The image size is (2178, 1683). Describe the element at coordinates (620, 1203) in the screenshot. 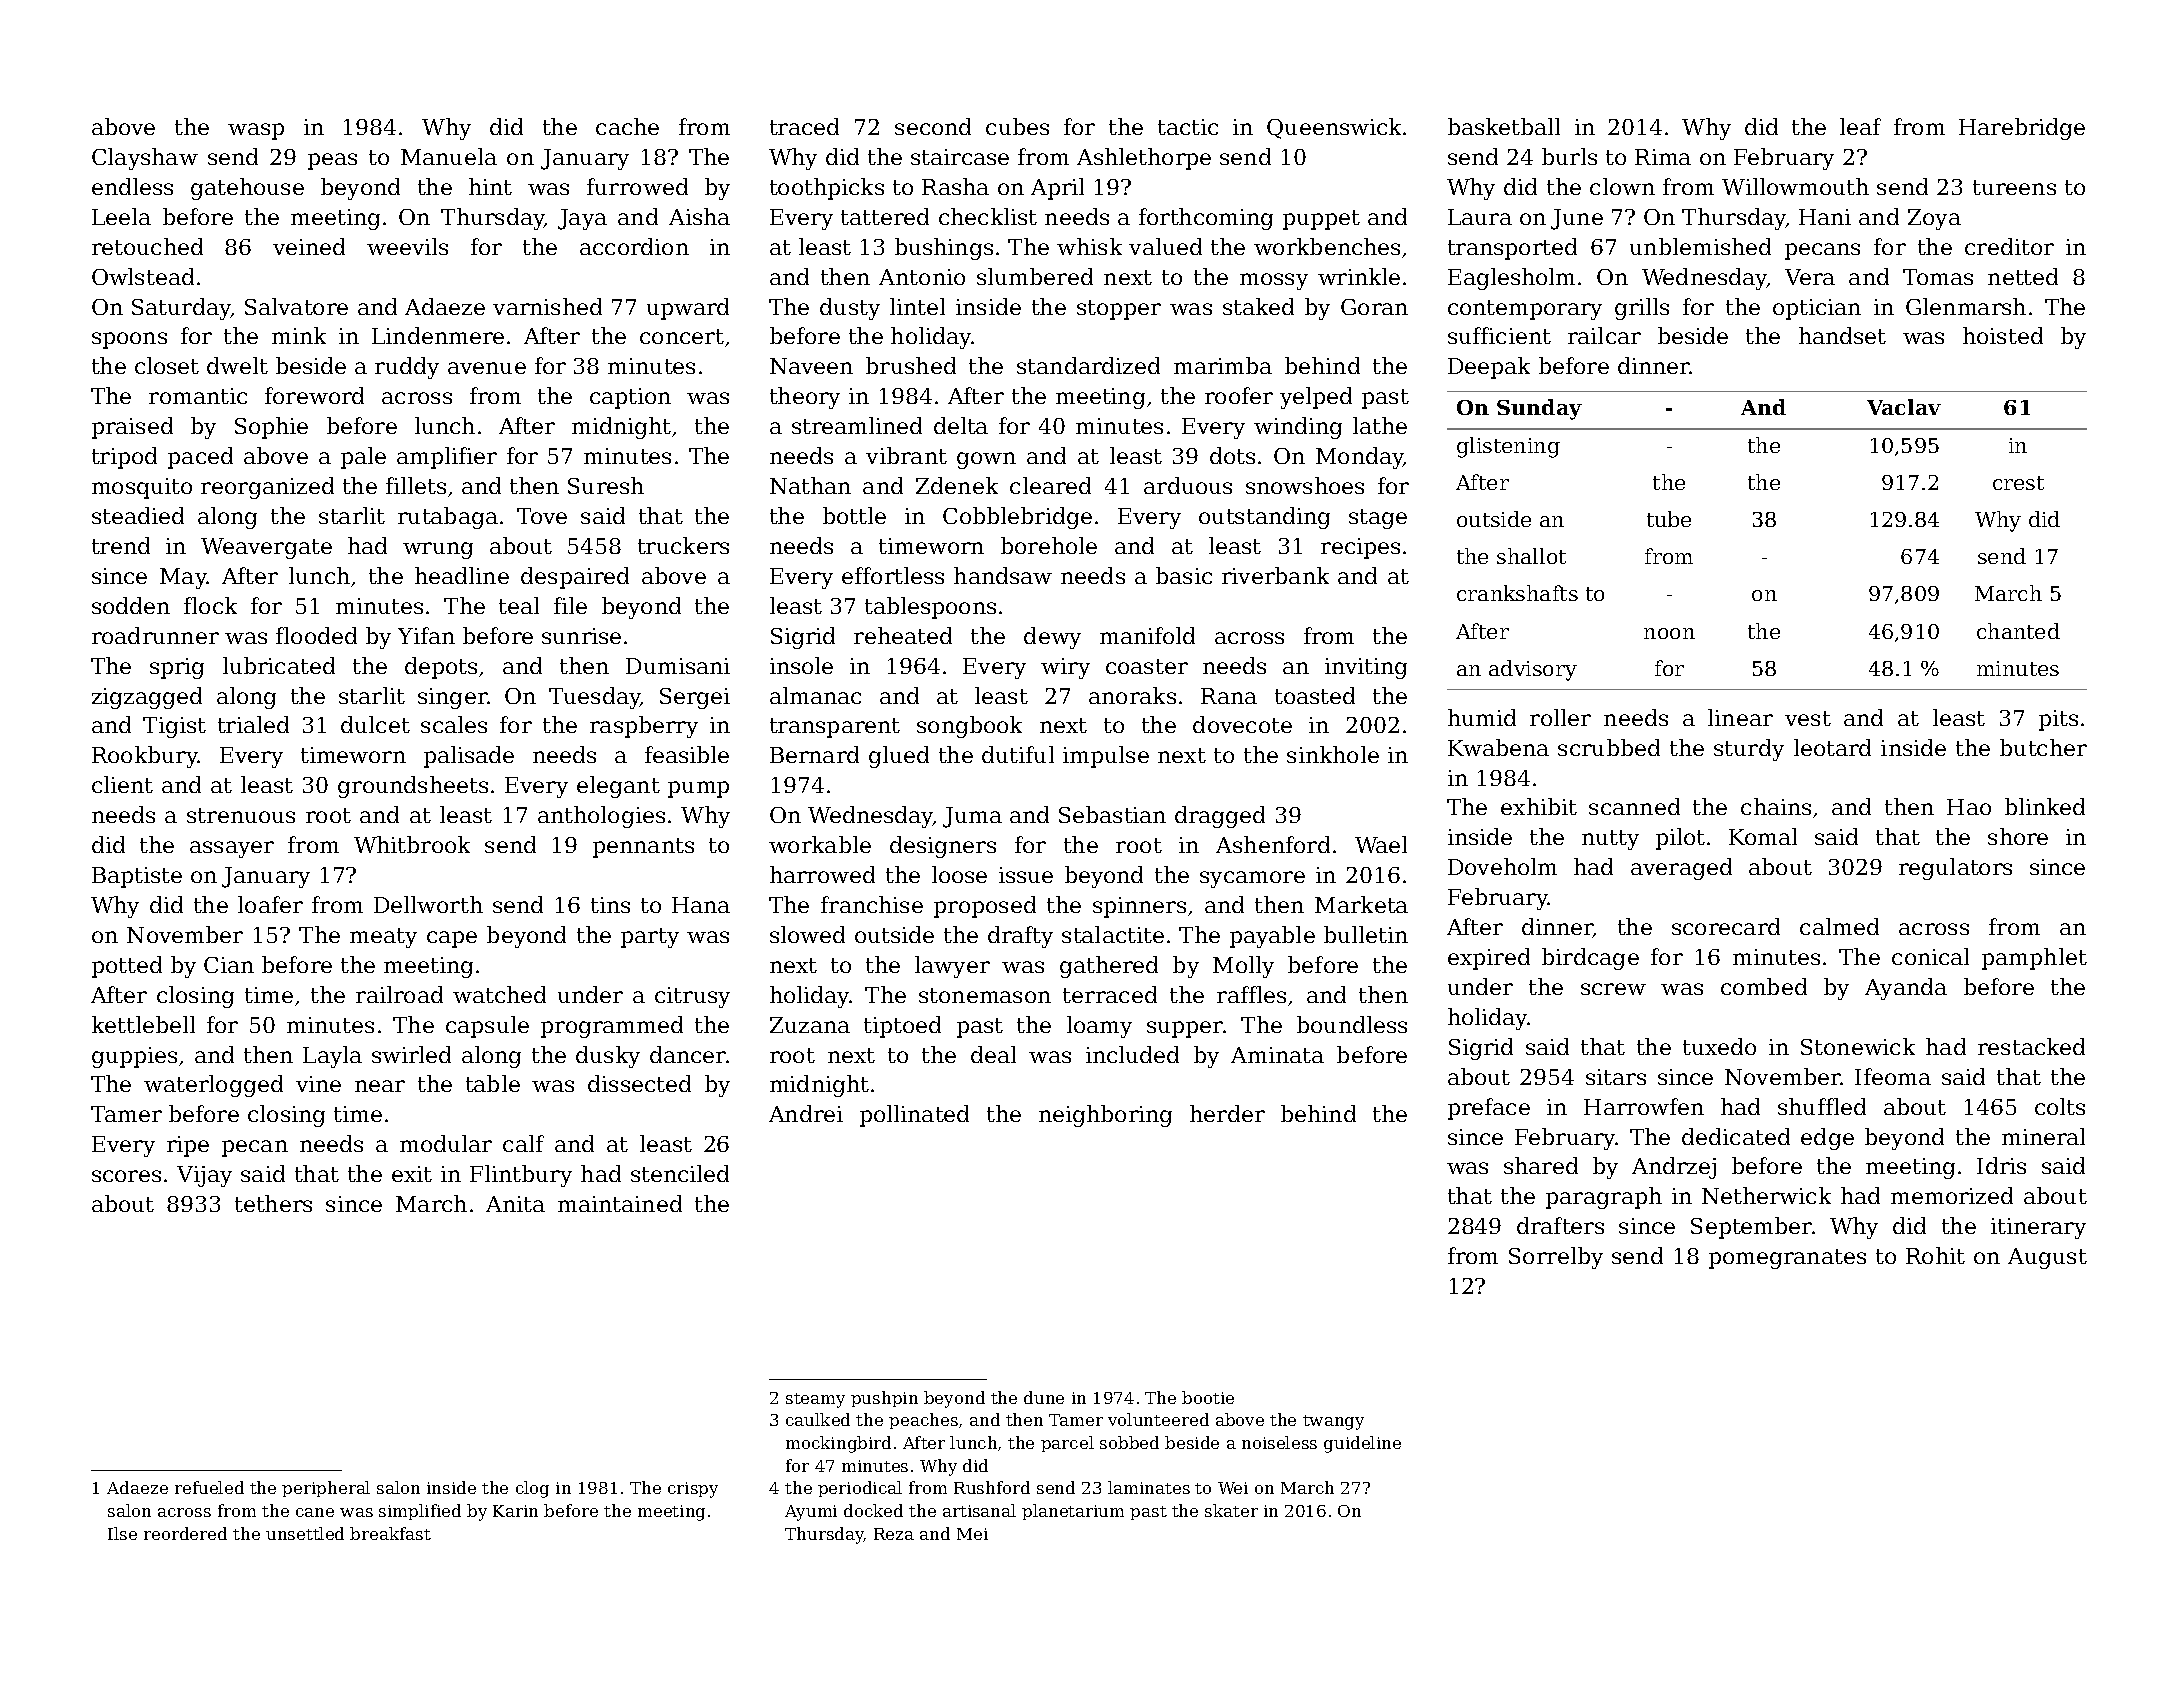

I see `maintained` at that location.
